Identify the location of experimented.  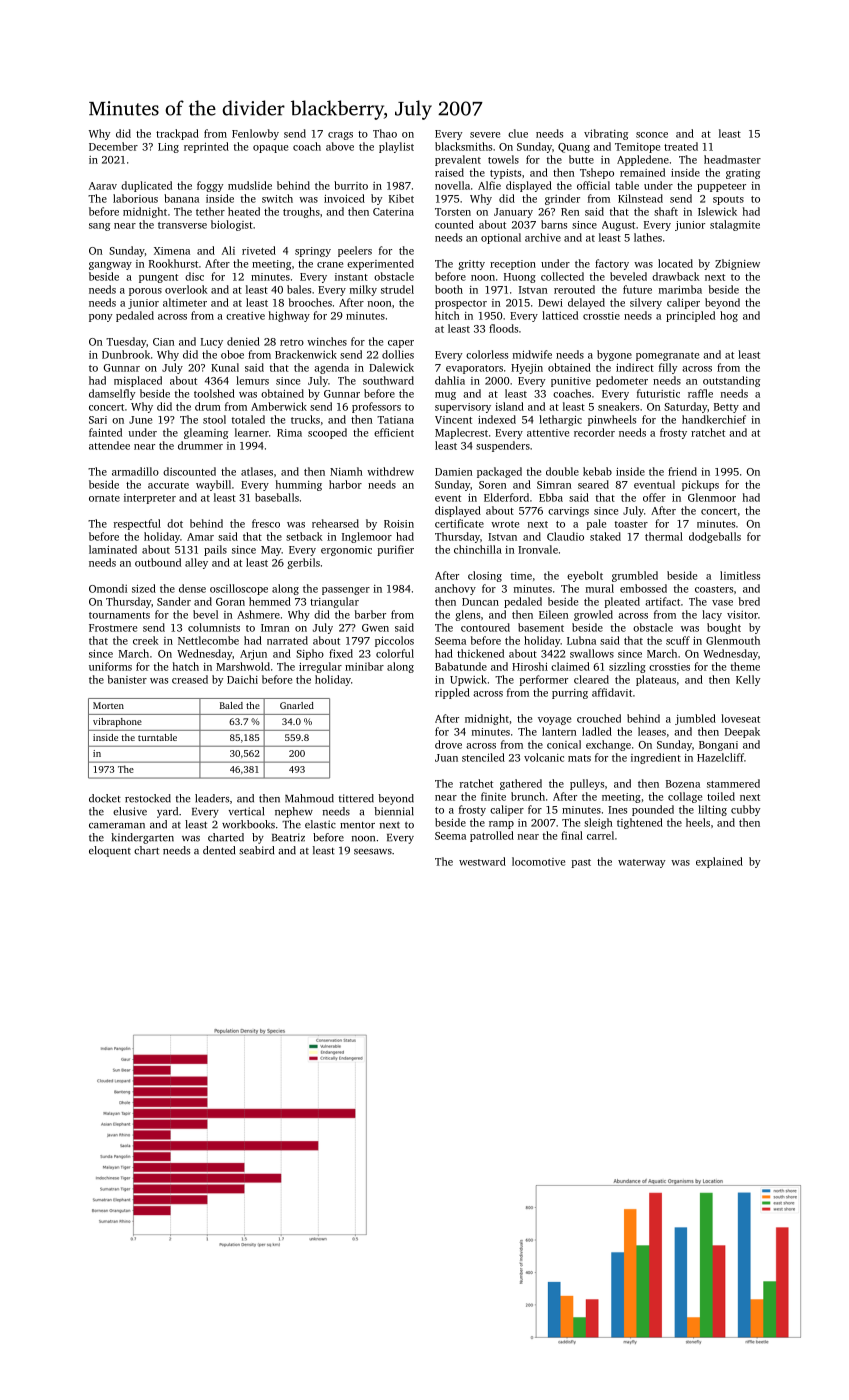
(380, 264).
